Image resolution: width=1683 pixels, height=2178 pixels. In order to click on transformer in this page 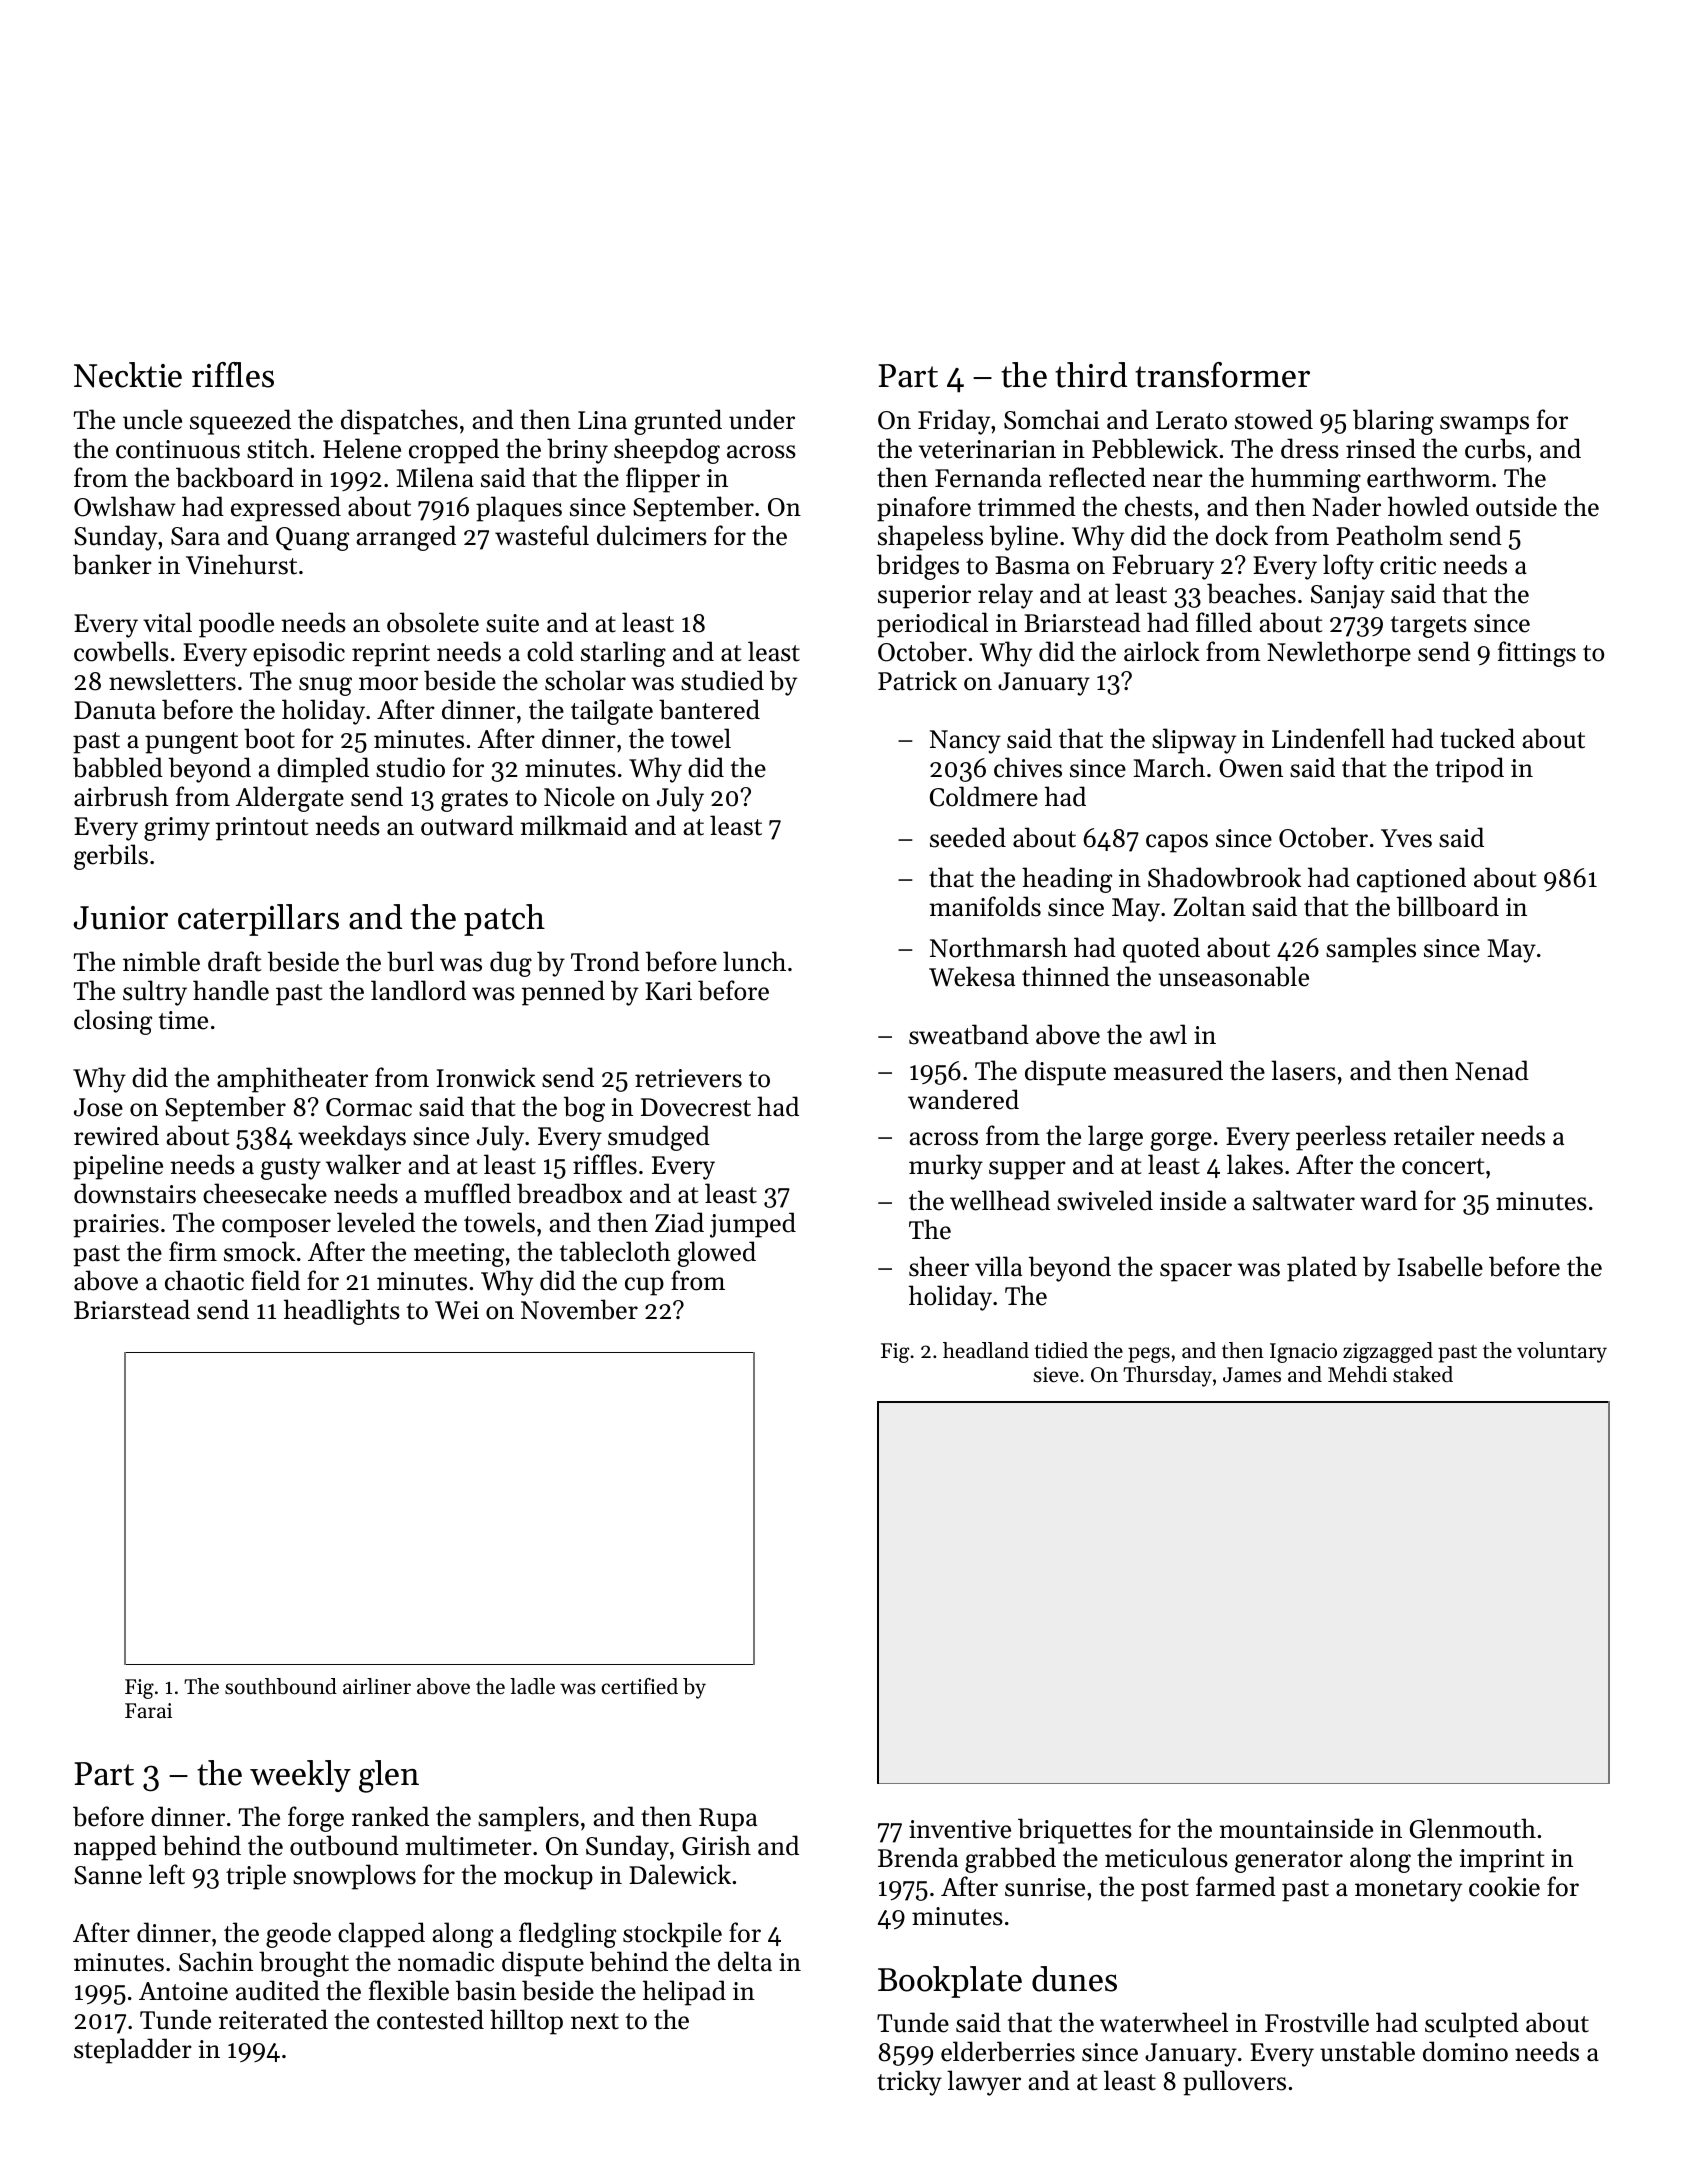, I will do `click(1222, 375)`.
